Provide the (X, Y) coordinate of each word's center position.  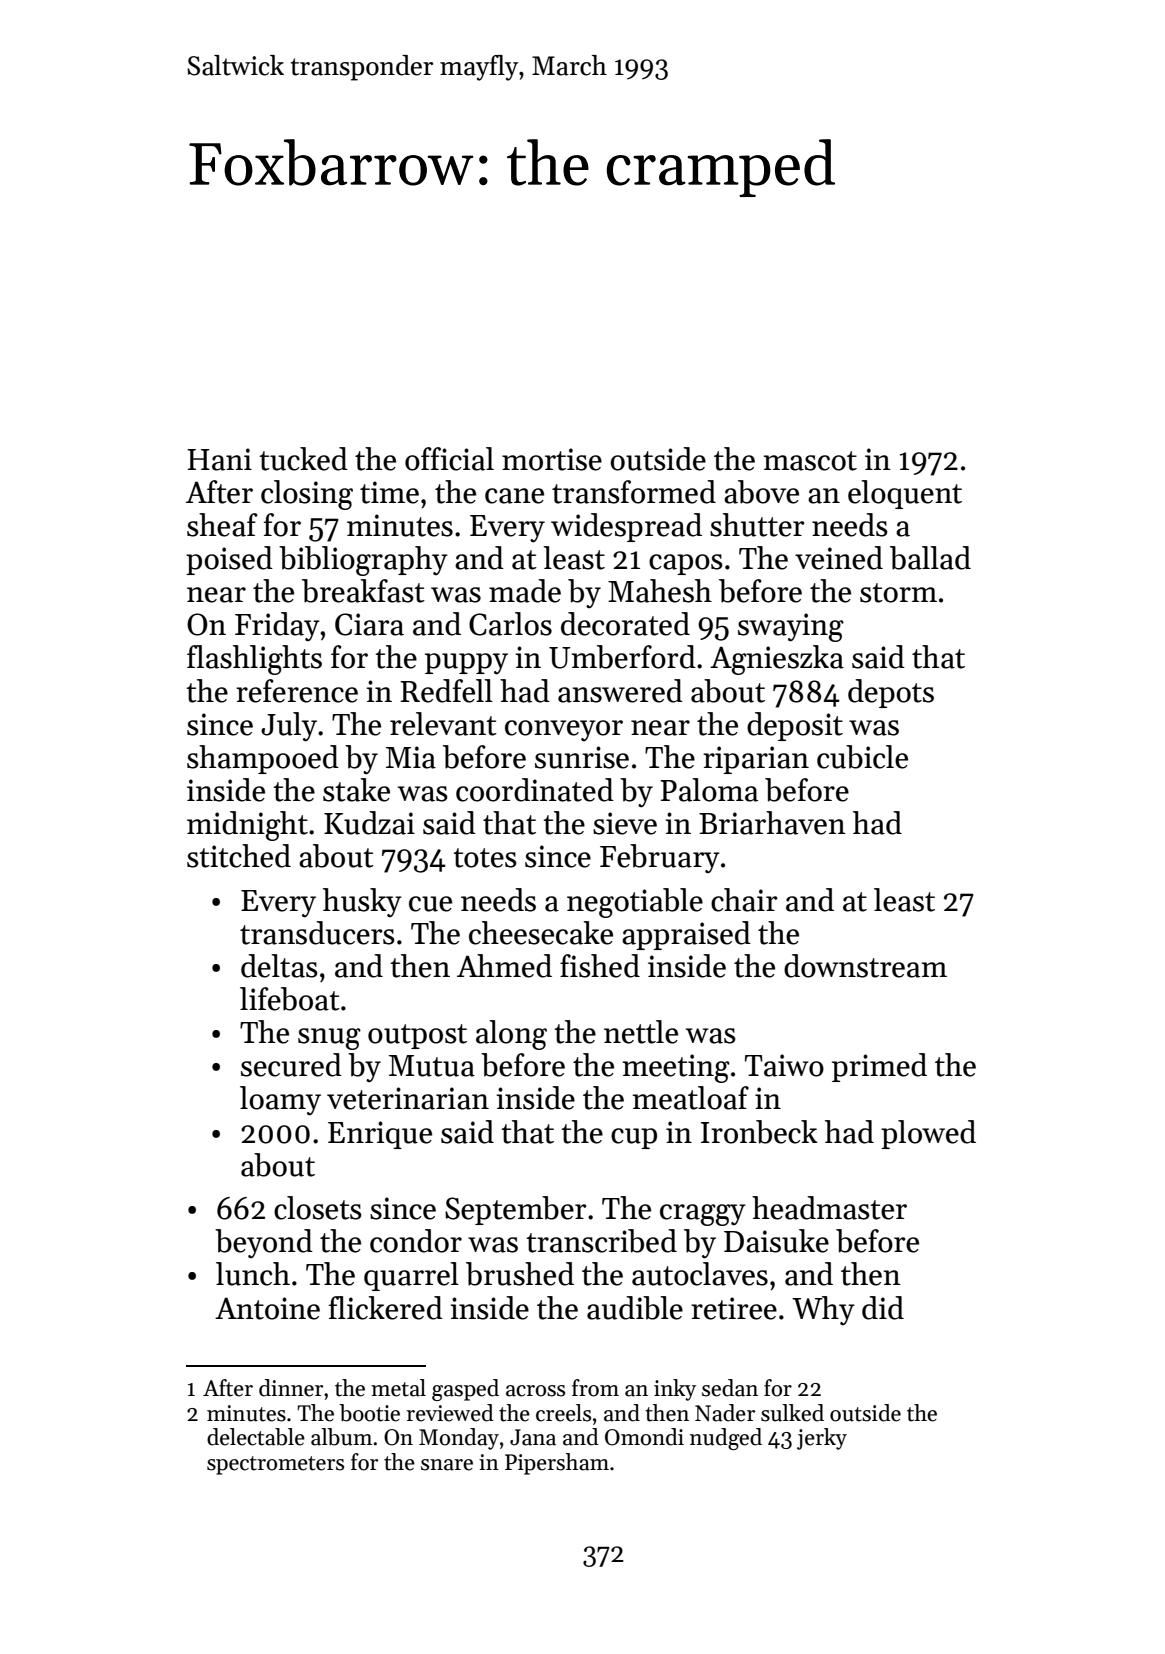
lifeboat (290, 999)
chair (744, 900)
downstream (865, 966)
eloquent (905, 494)
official (449, 459)
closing (307, 495)
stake (356, 790)
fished (600, 966)
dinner (291, 1388)
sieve (625, 823)
